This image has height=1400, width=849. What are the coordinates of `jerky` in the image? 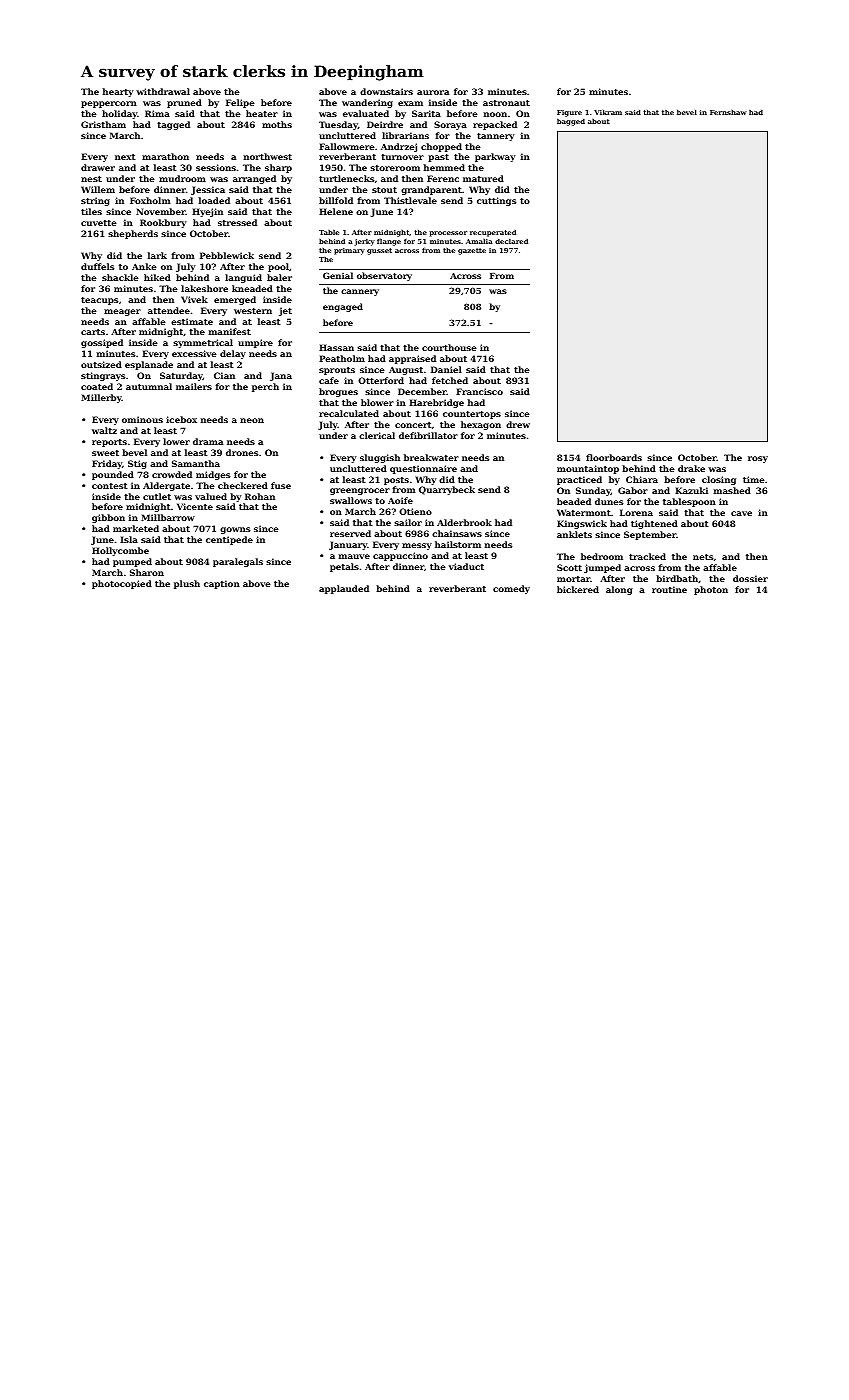 It's located at (365, 242).
